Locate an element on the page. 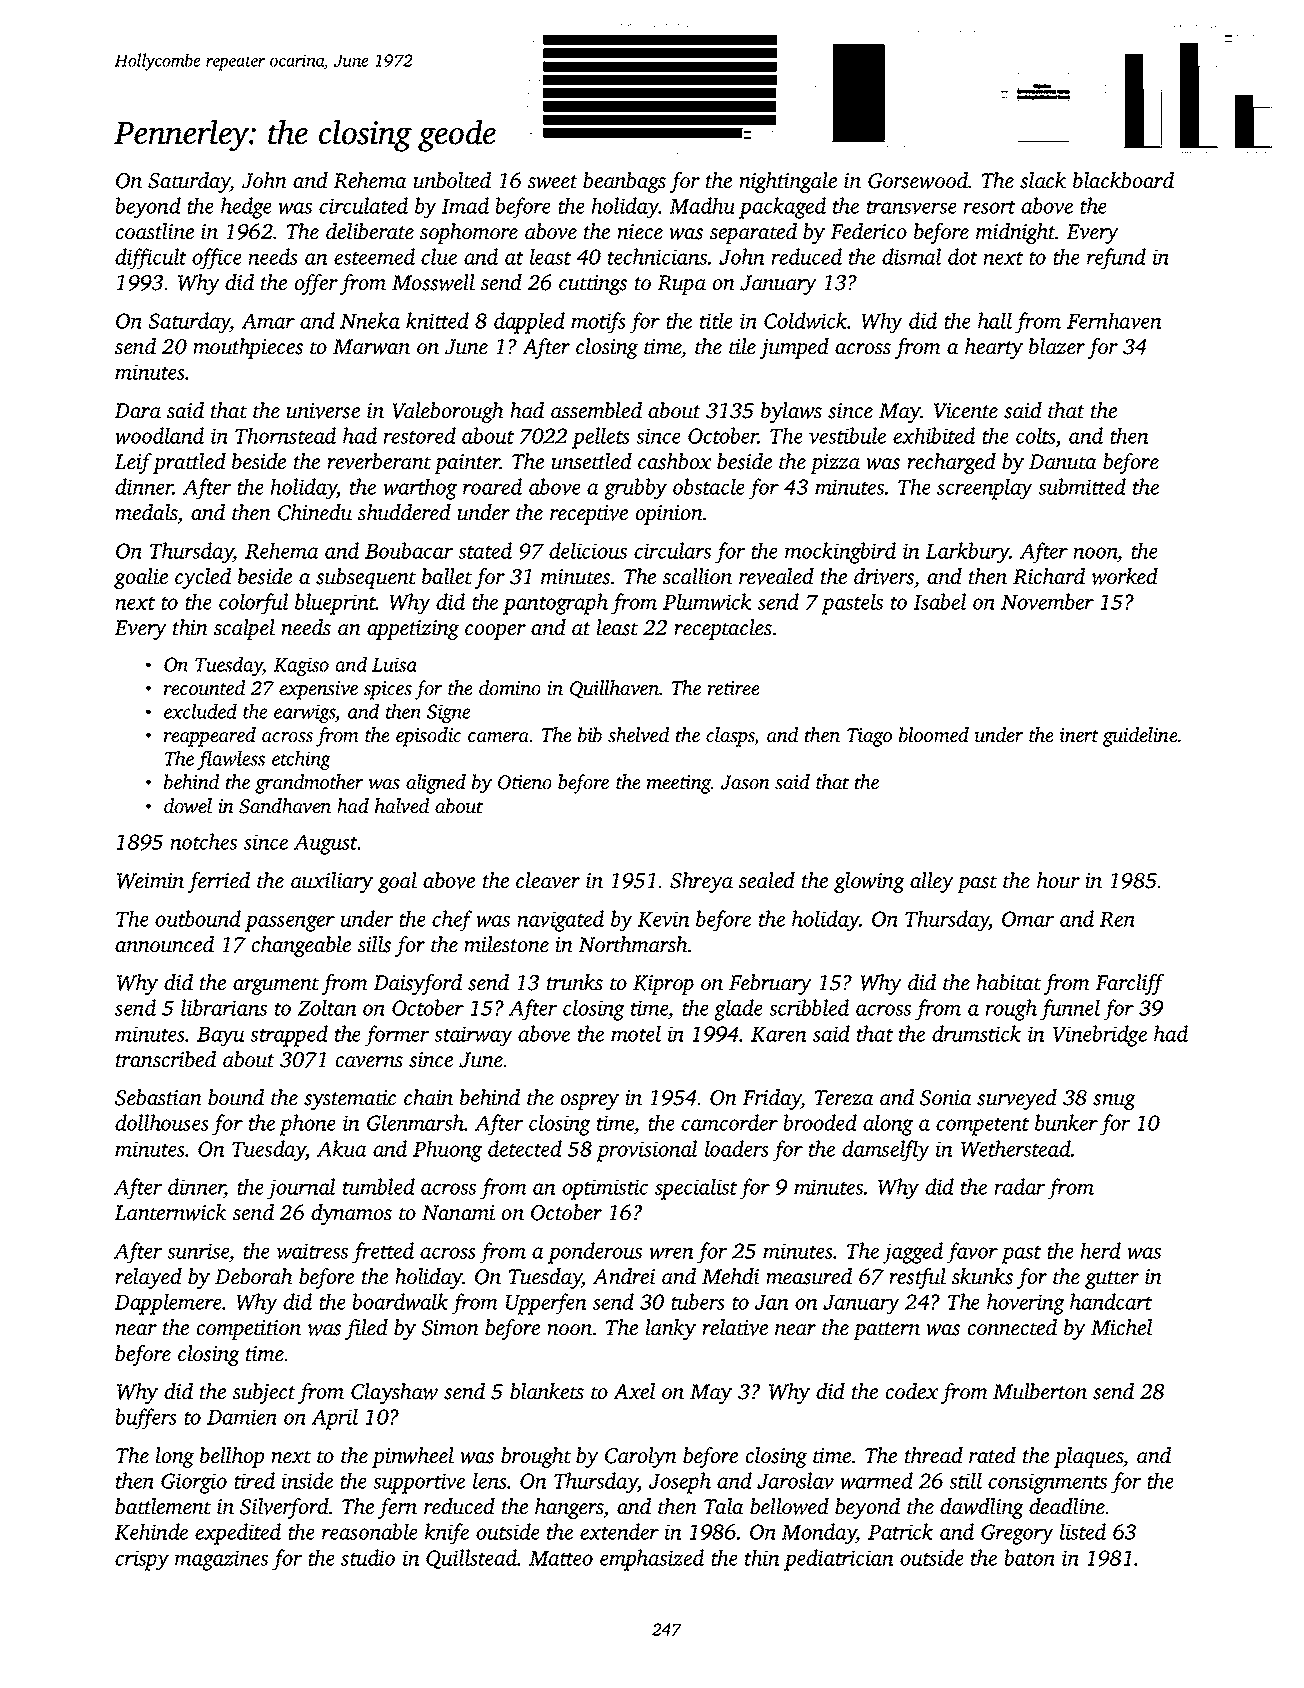 Image resolution: width=1304 pixels, height=1688 pixels. screenplay is located at coordinates (985, 489).
